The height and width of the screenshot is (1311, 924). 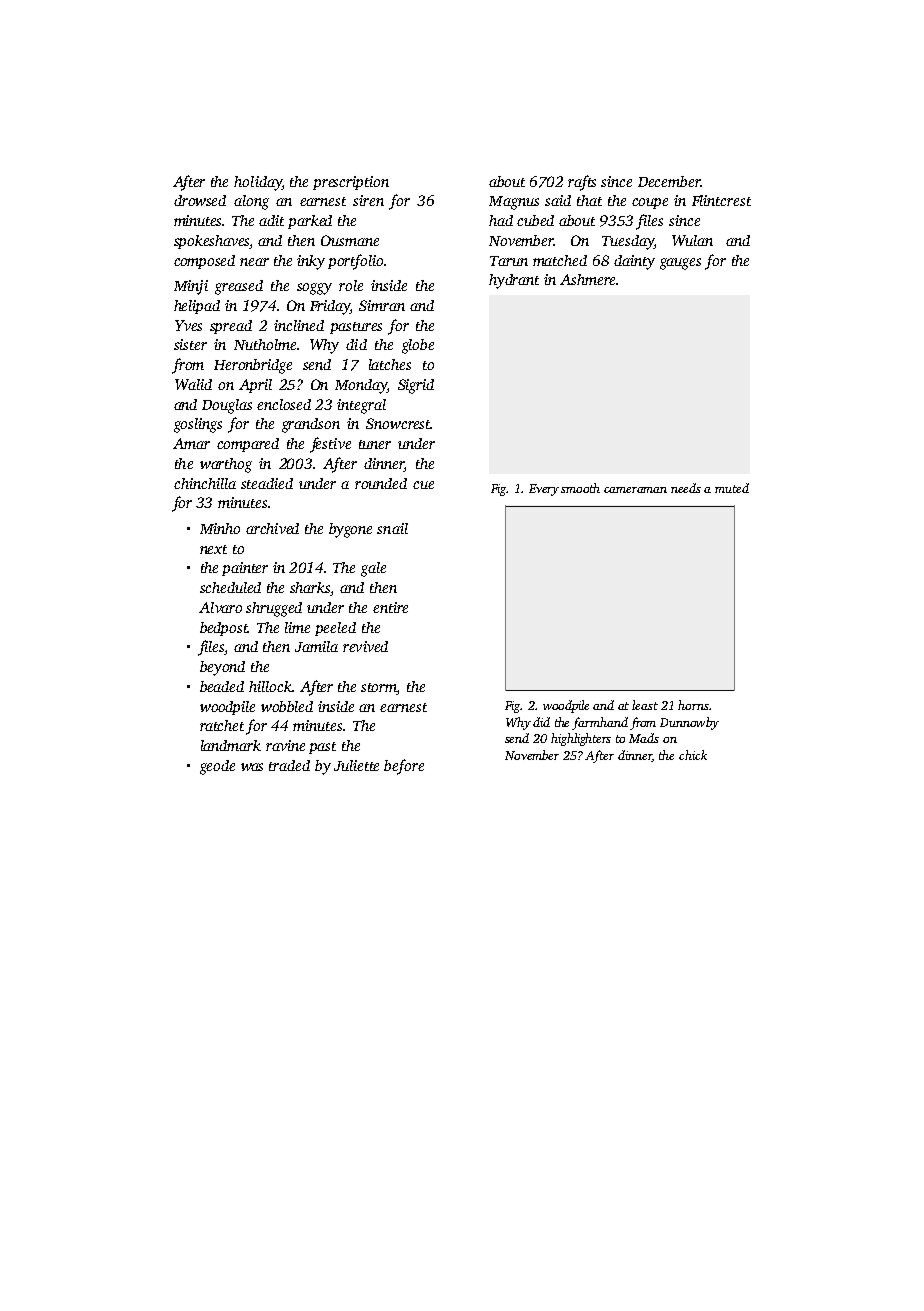 What do you see at coordinates (188, 325) in the screenshot?
I see `Yves` at bounding box center [188, 325].
